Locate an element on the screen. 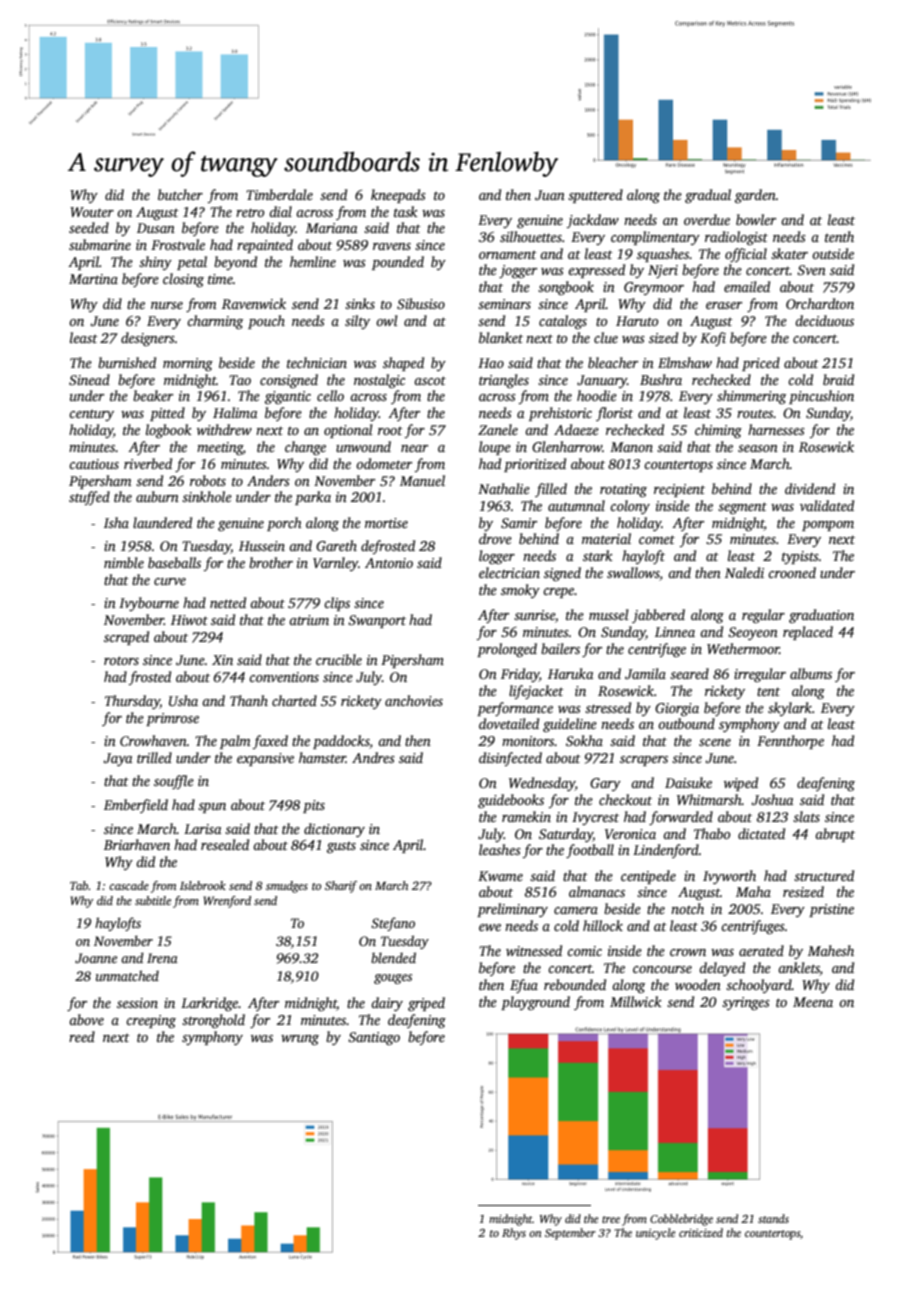 This screenshot has height=1314, width=924. Juan is located at coordinates (550, 195).
